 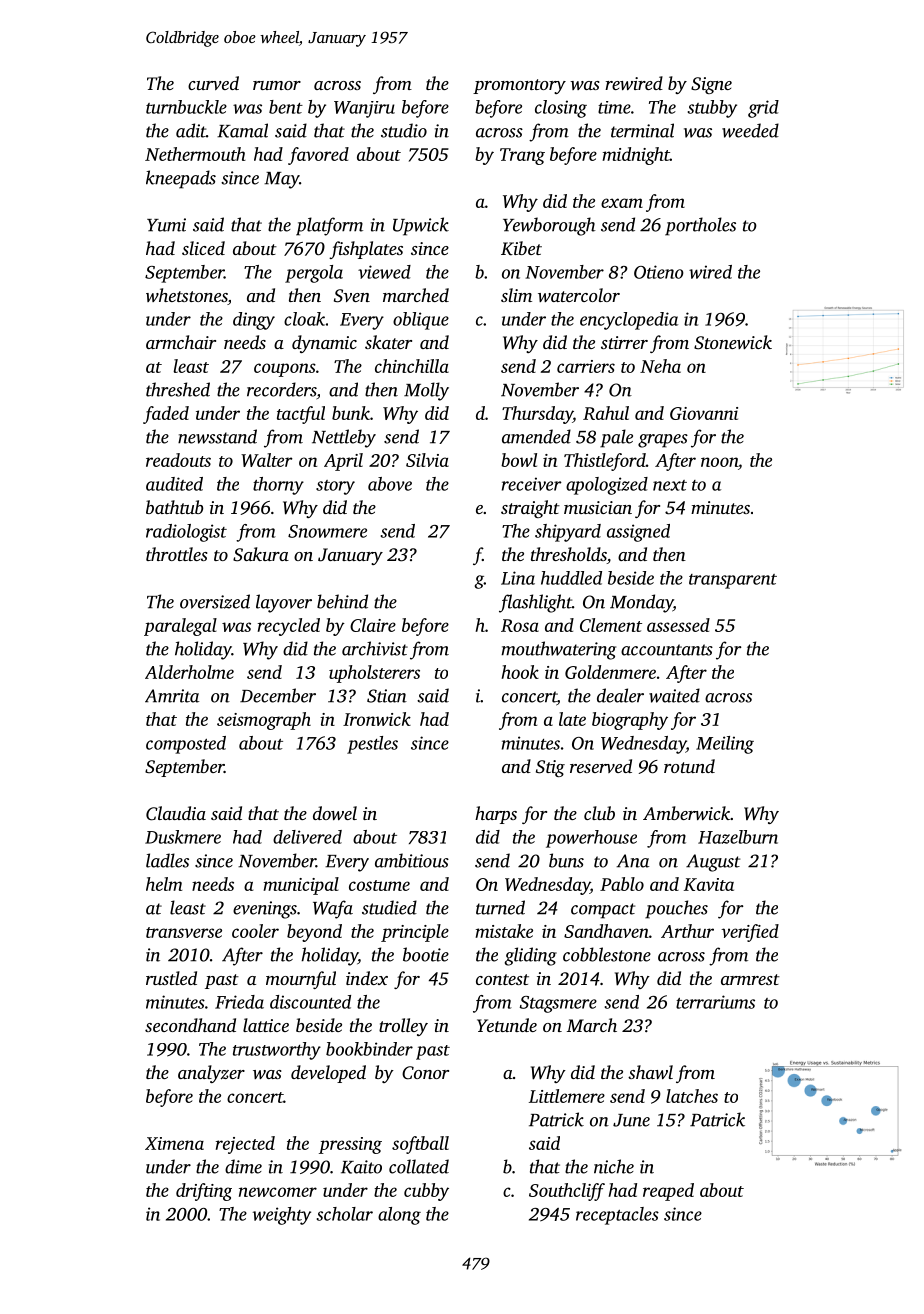 What do you see at coordinates (689, 766) in the screenshot?
I see `rotund` at bounding box center [689, 766].
